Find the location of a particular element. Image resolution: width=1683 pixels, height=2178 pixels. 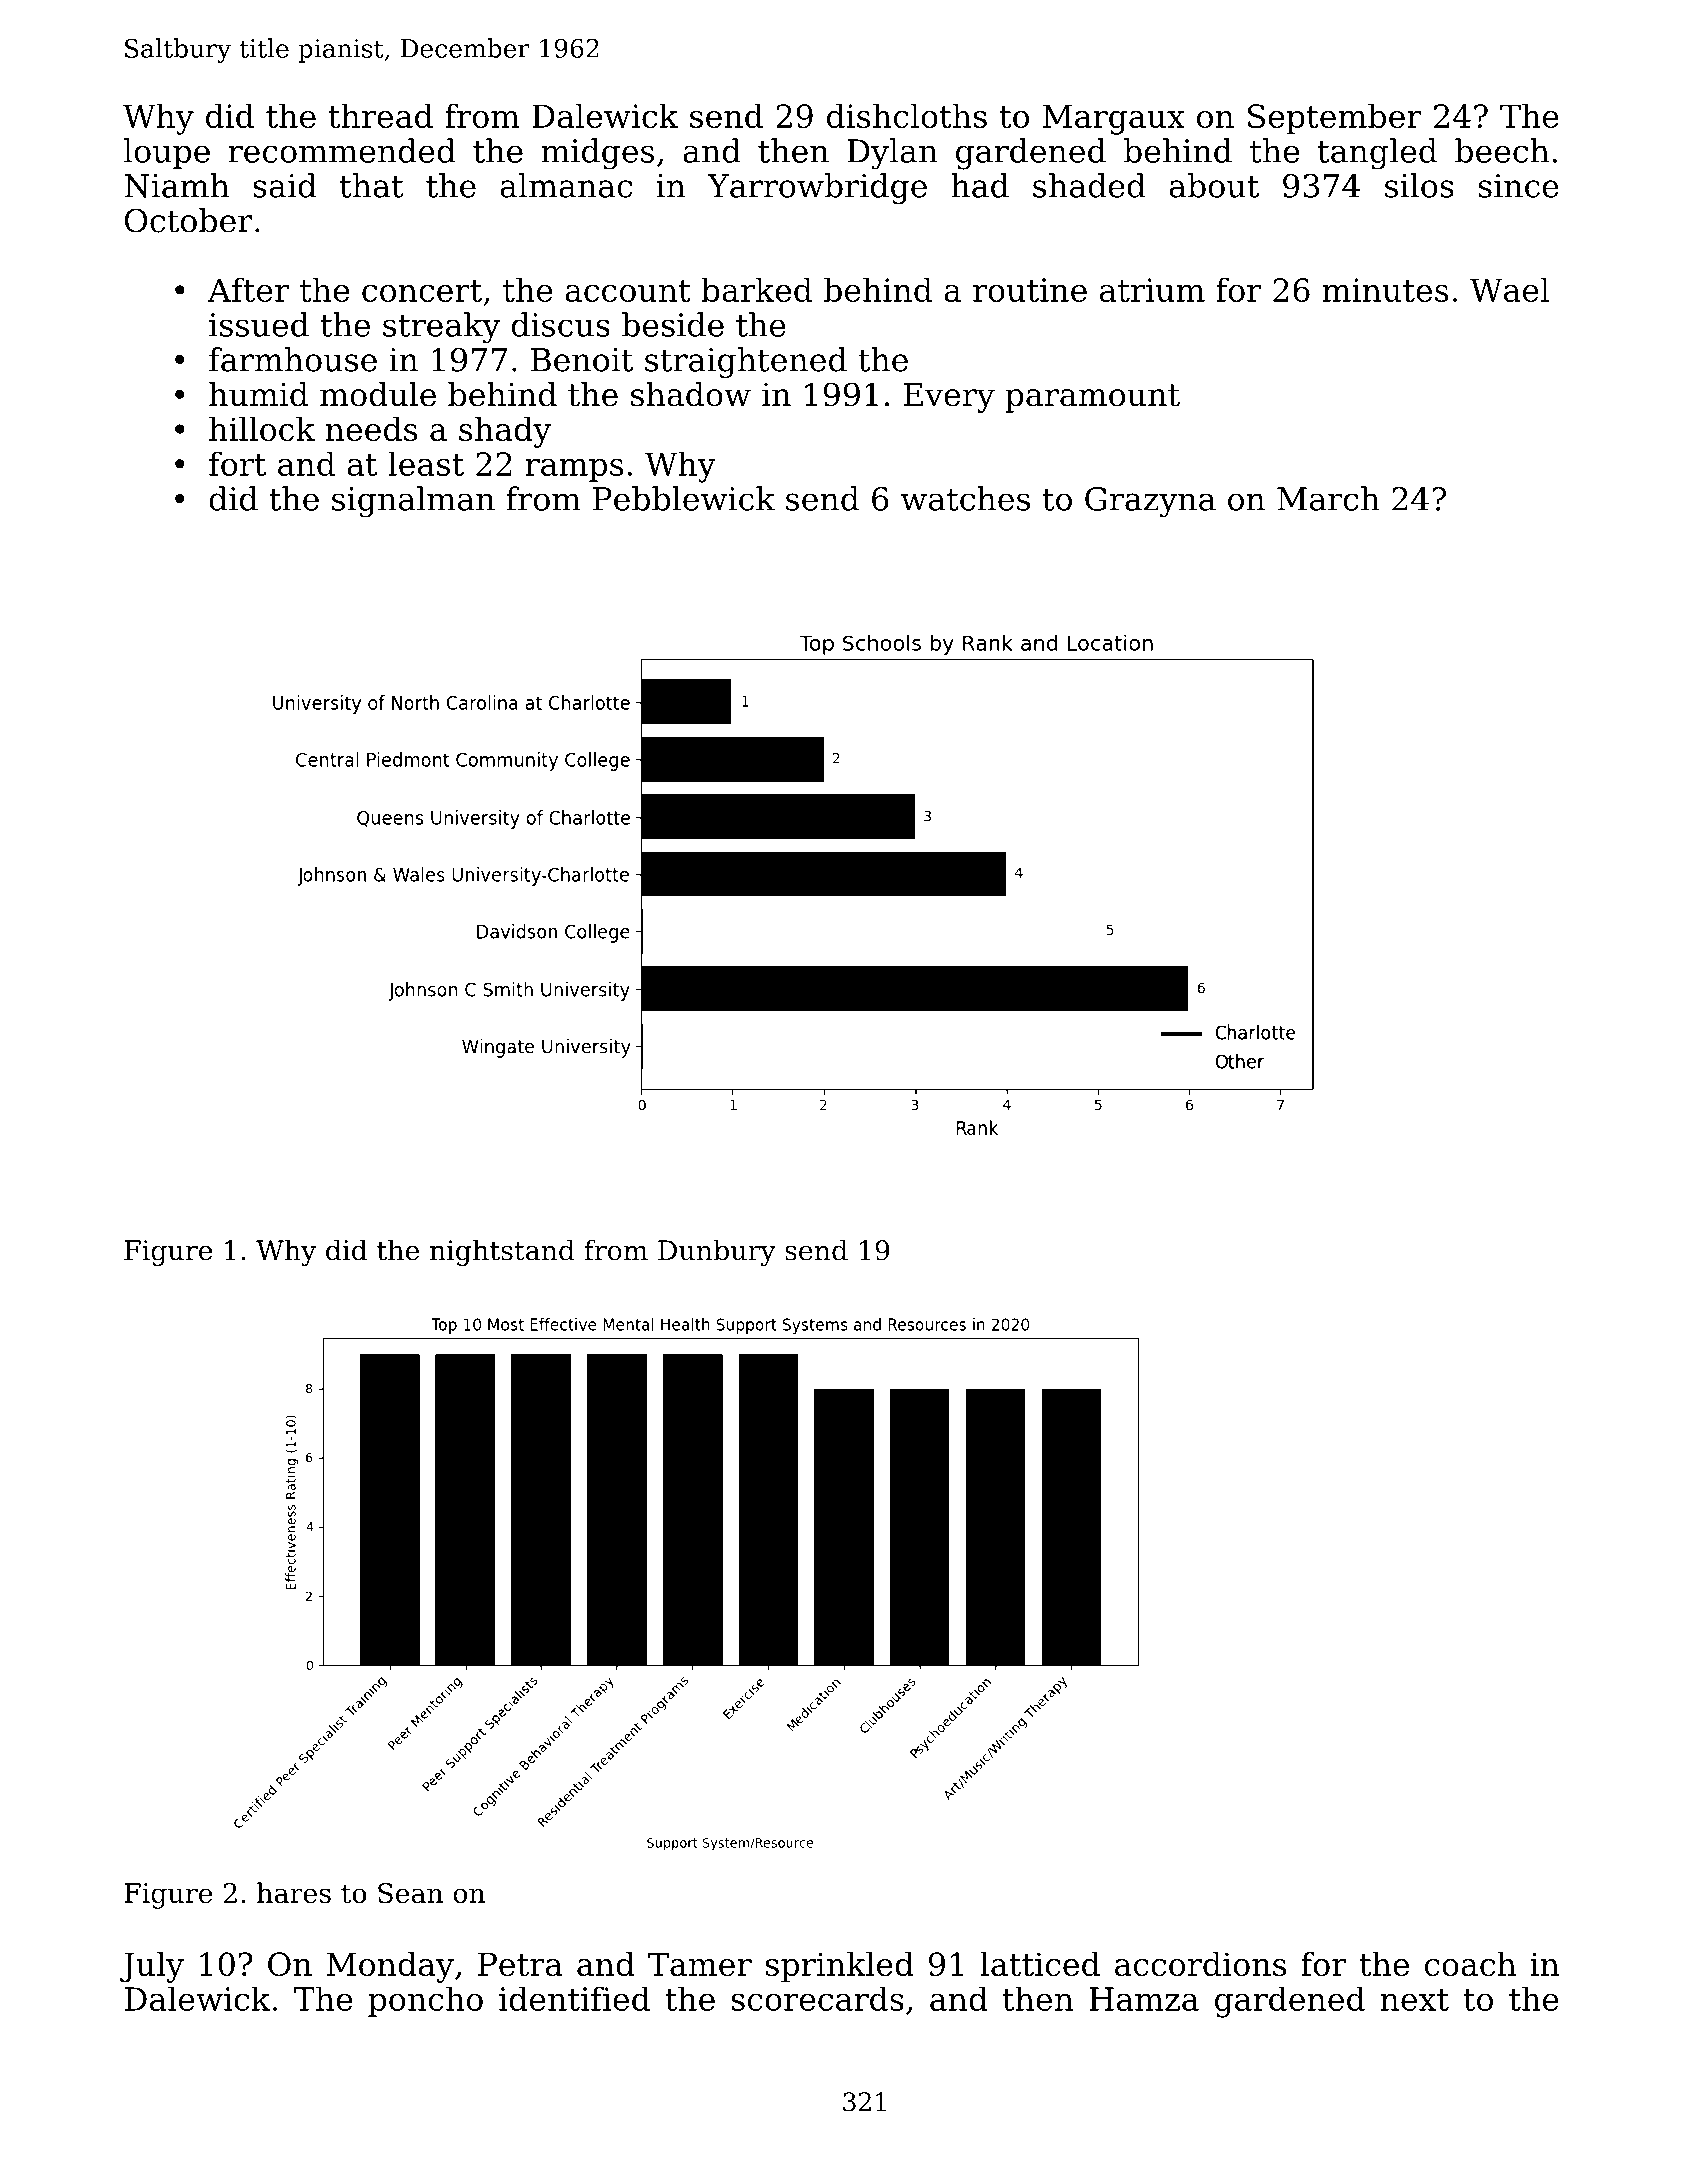

Yarrowbridge is located at coordinates (817, 189).
